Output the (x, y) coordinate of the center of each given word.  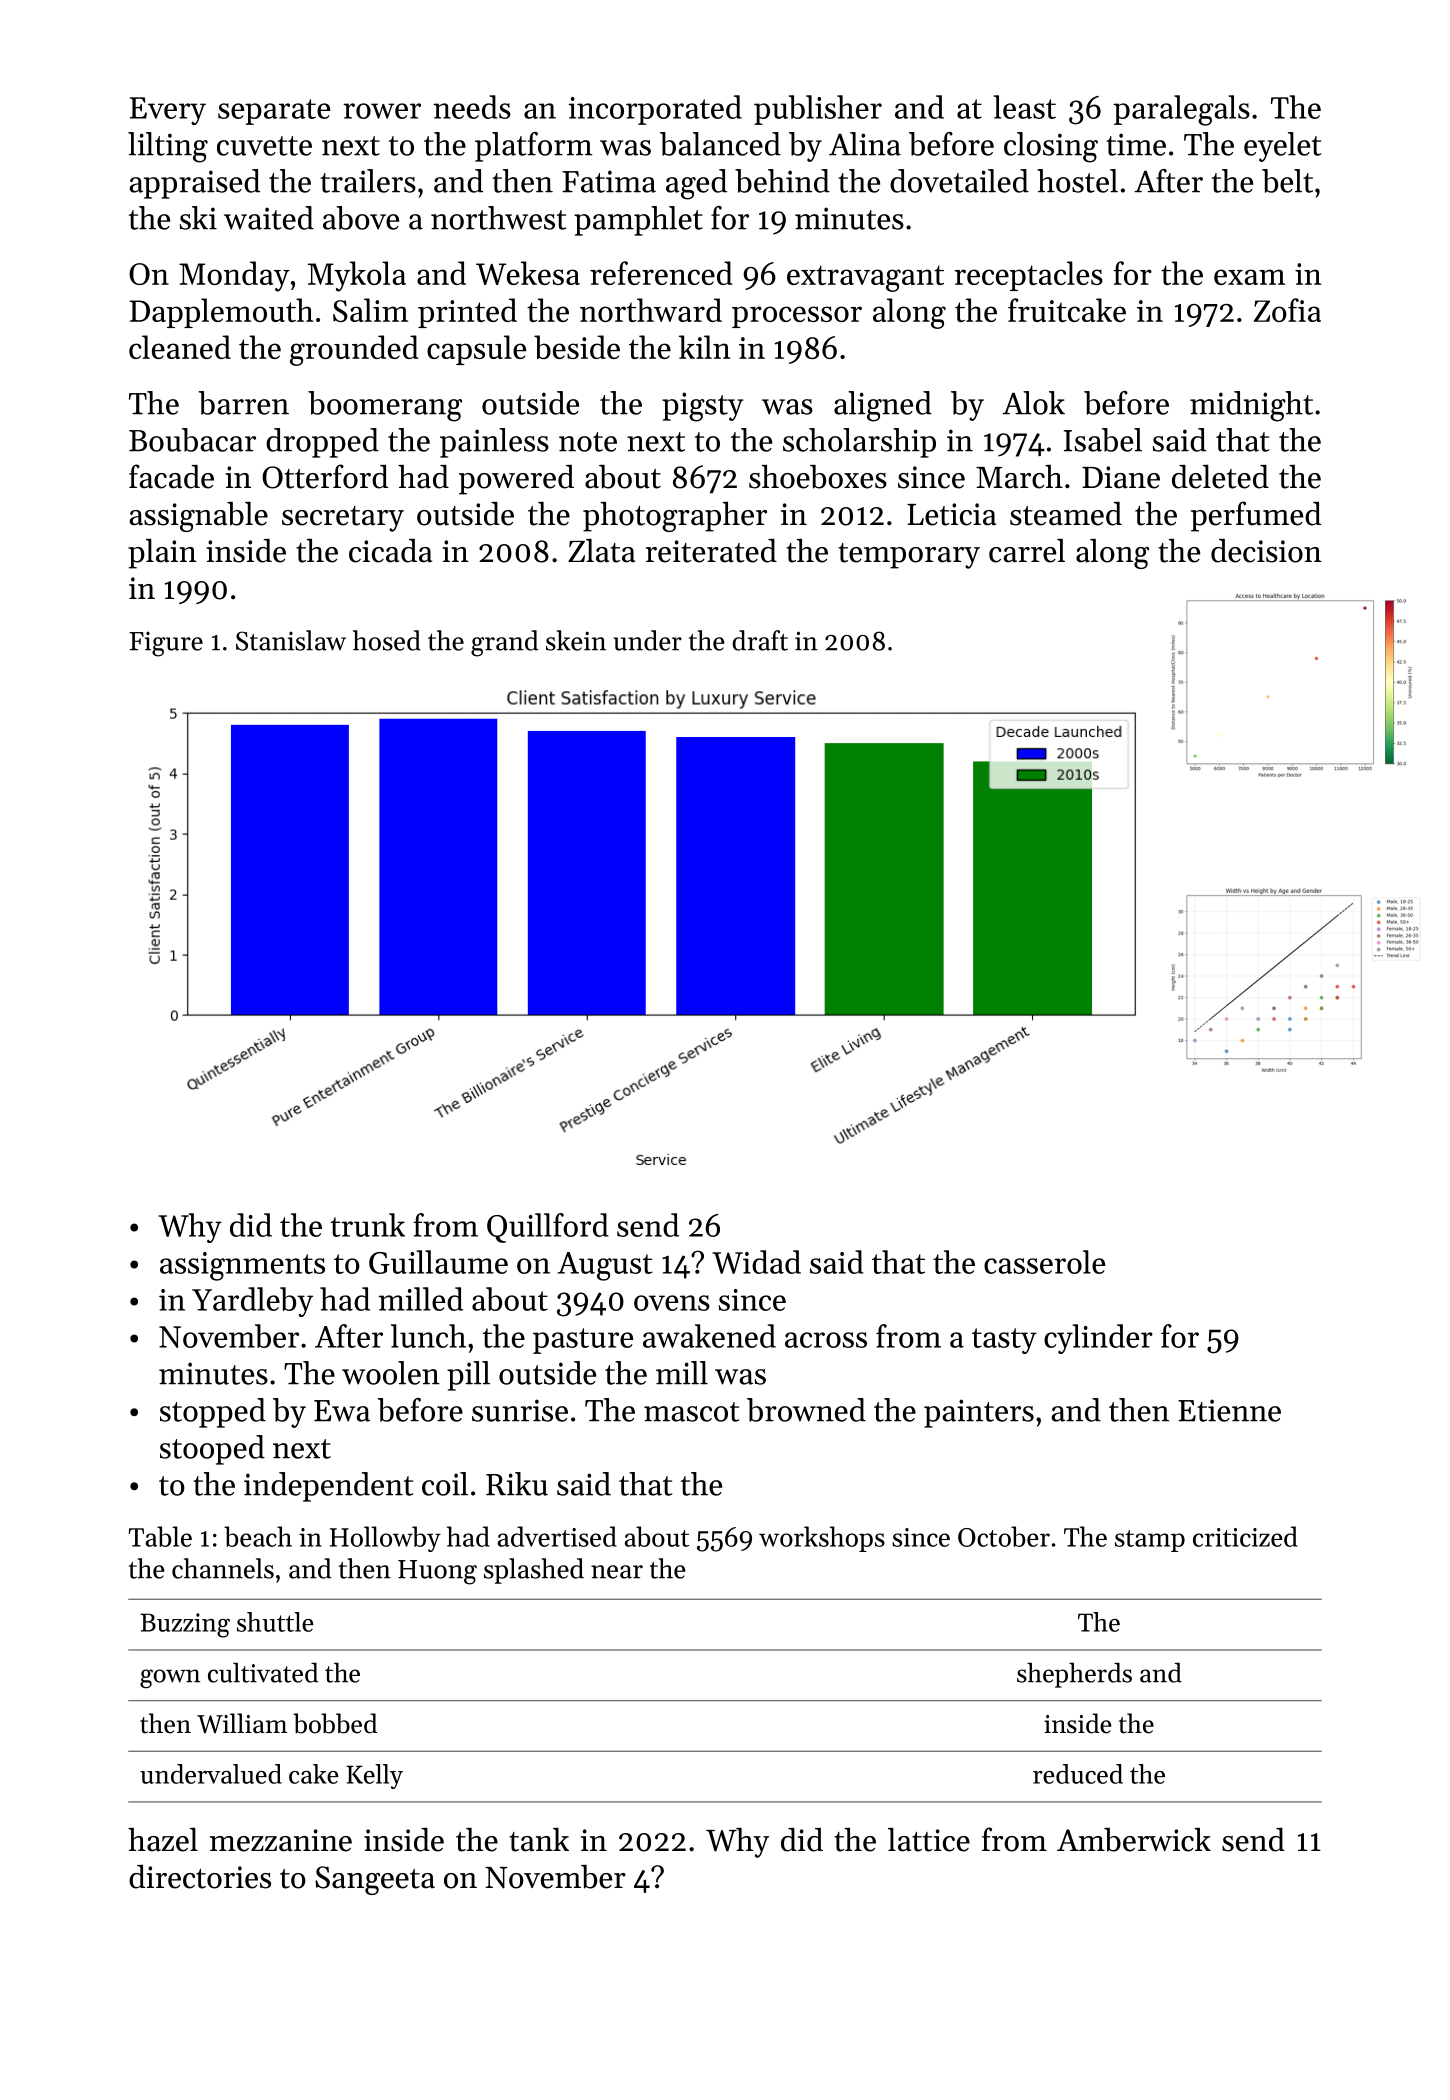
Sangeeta (375, 1880)
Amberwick (1134, 1840)
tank (539, 1840)
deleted (1220, 477)
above (361, 218)
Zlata (601, 551)
